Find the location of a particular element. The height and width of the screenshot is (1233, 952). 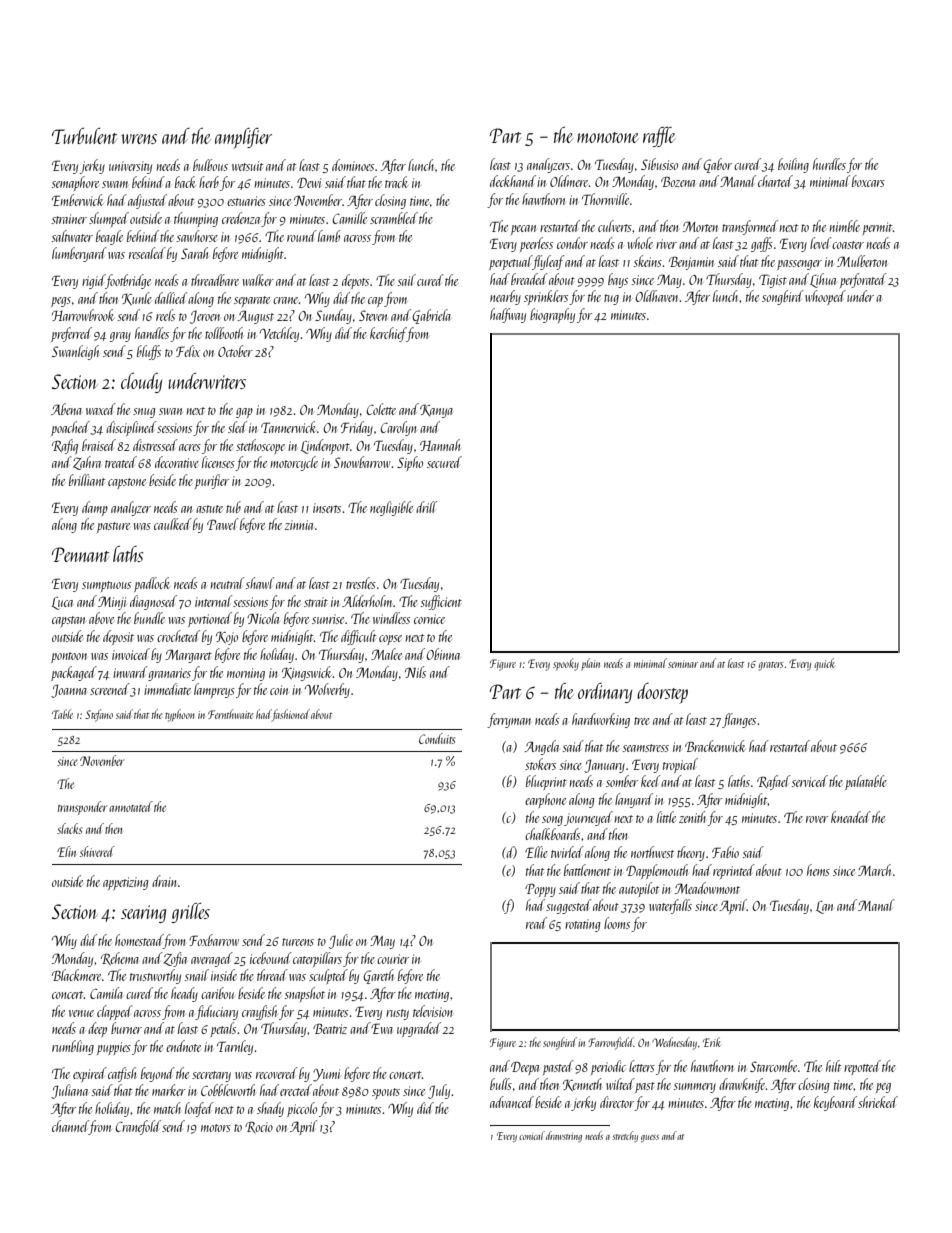

Pennant is located at coordinates (80, 554).
